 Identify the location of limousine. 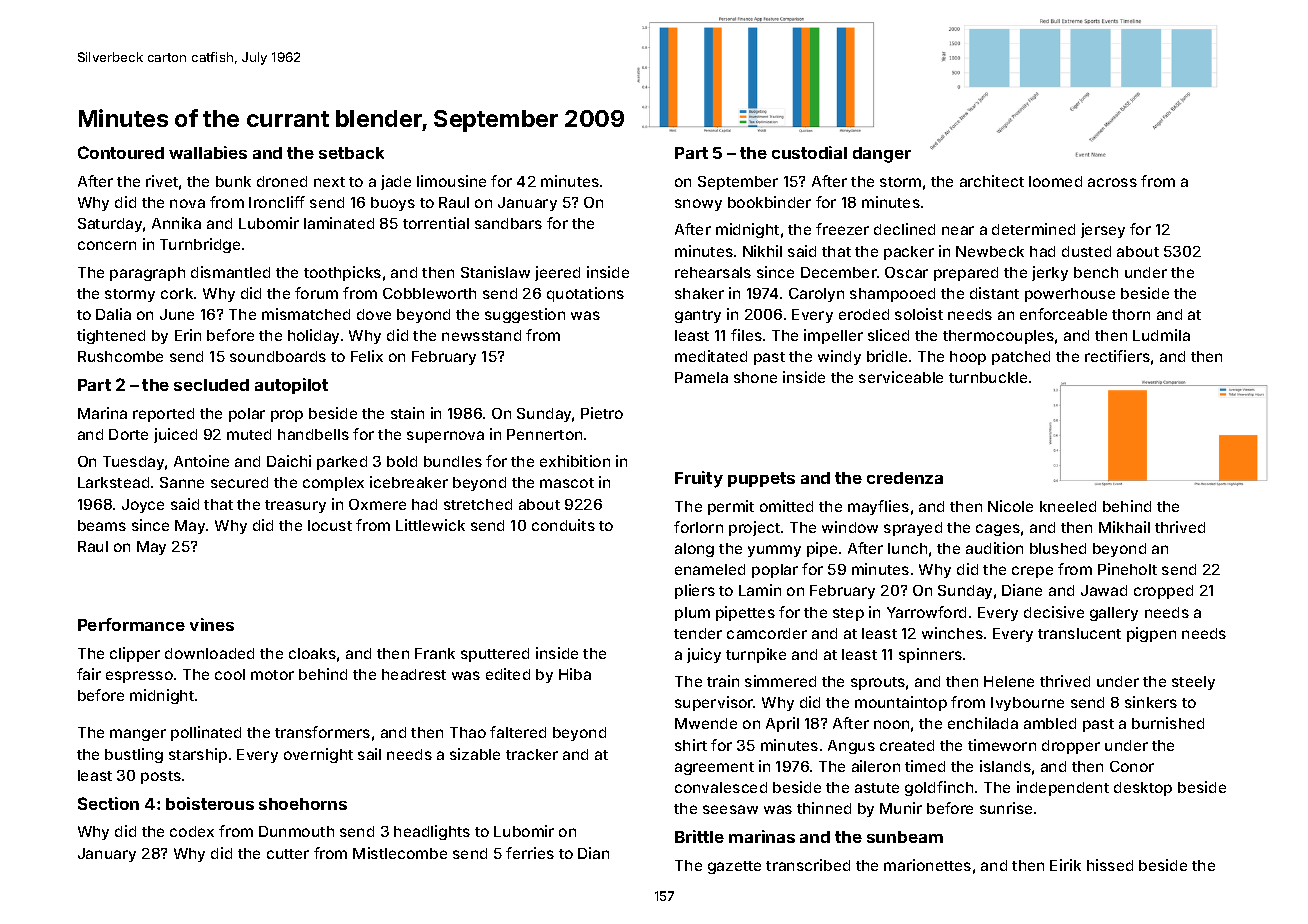
(451, 181).
